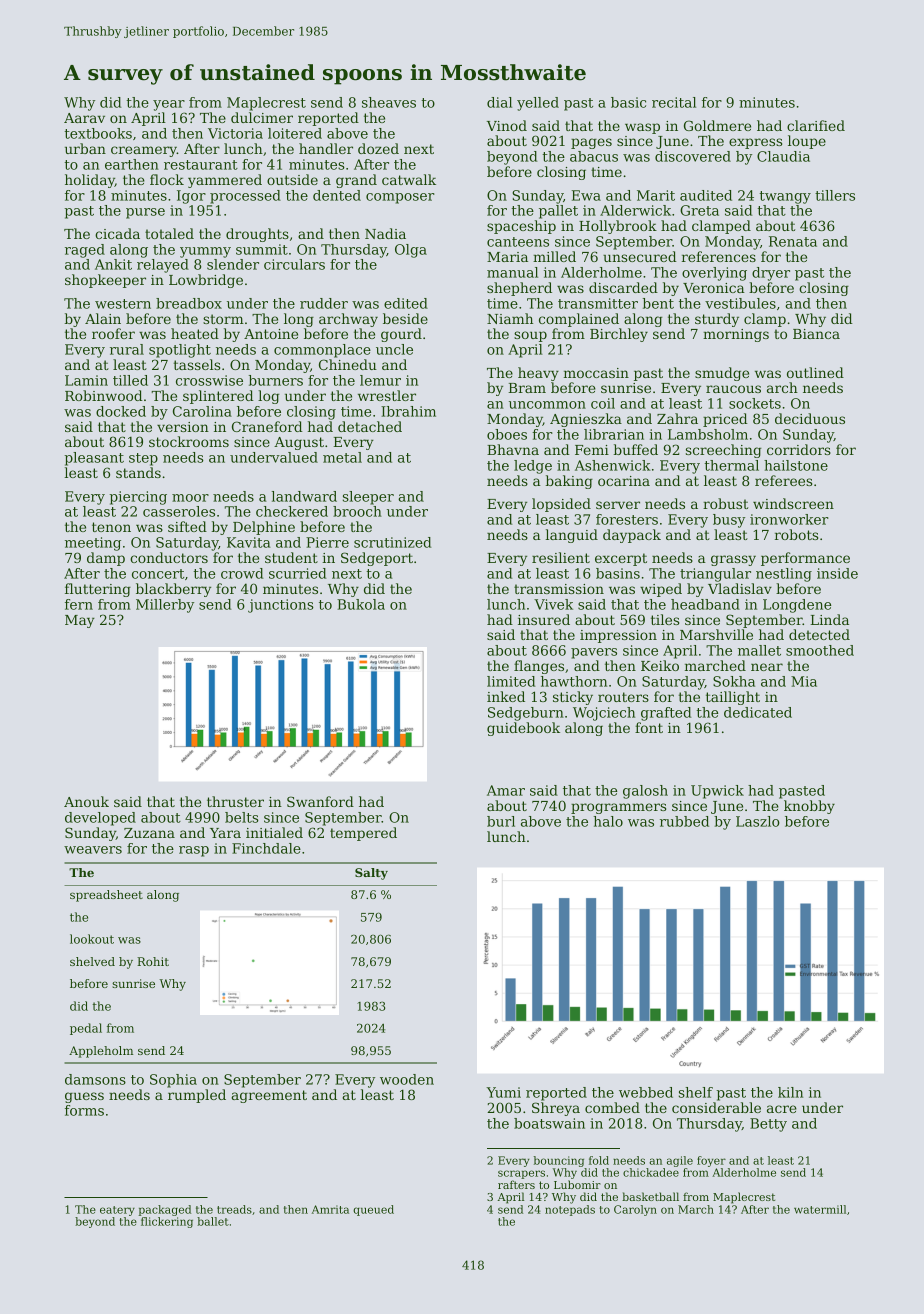 The height and width of the document is (1314, 924). What do you see at coordinates (86, 380) in the document?
I see `Lamin` at bounding box center [86, 380].
